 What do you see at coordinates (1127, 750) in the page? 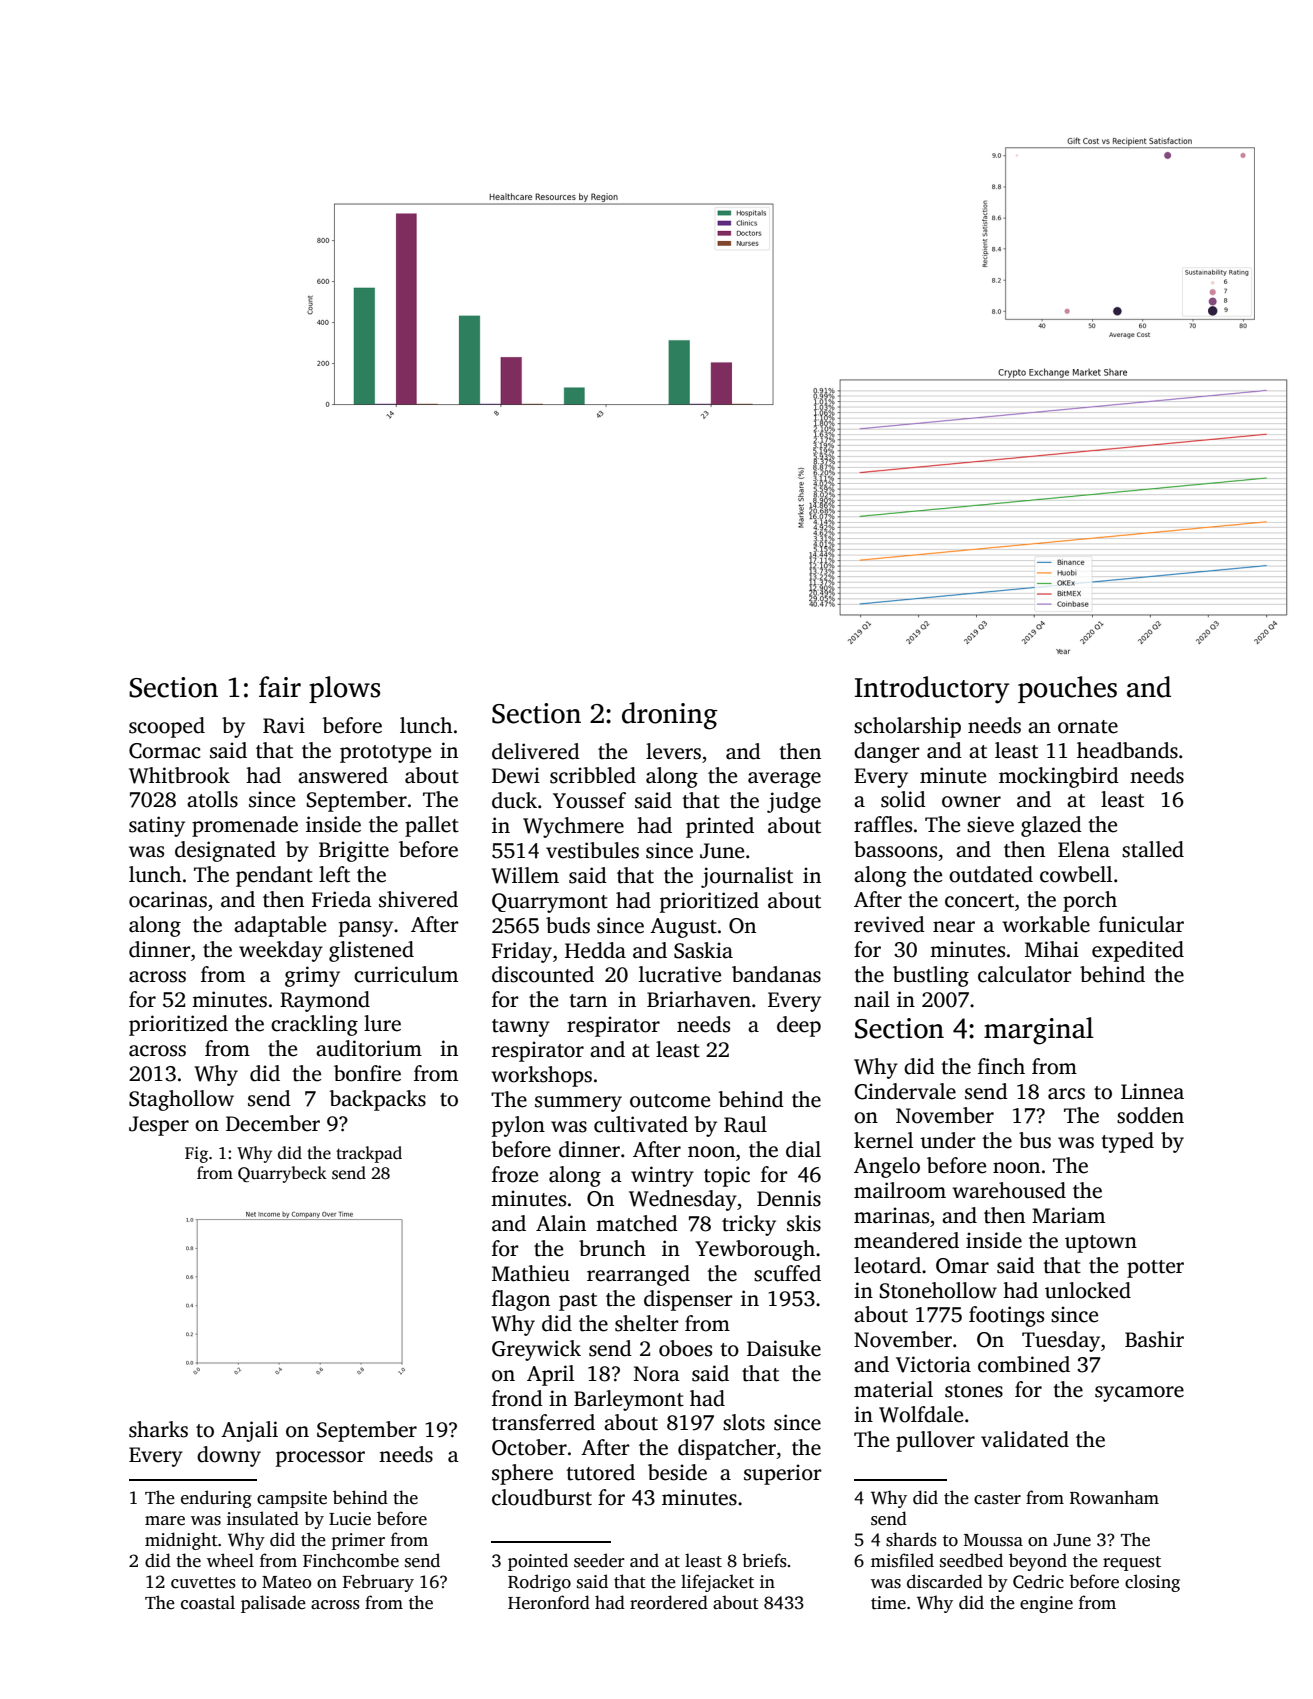
I see `headbands` at bounding box center [1127, 750].
